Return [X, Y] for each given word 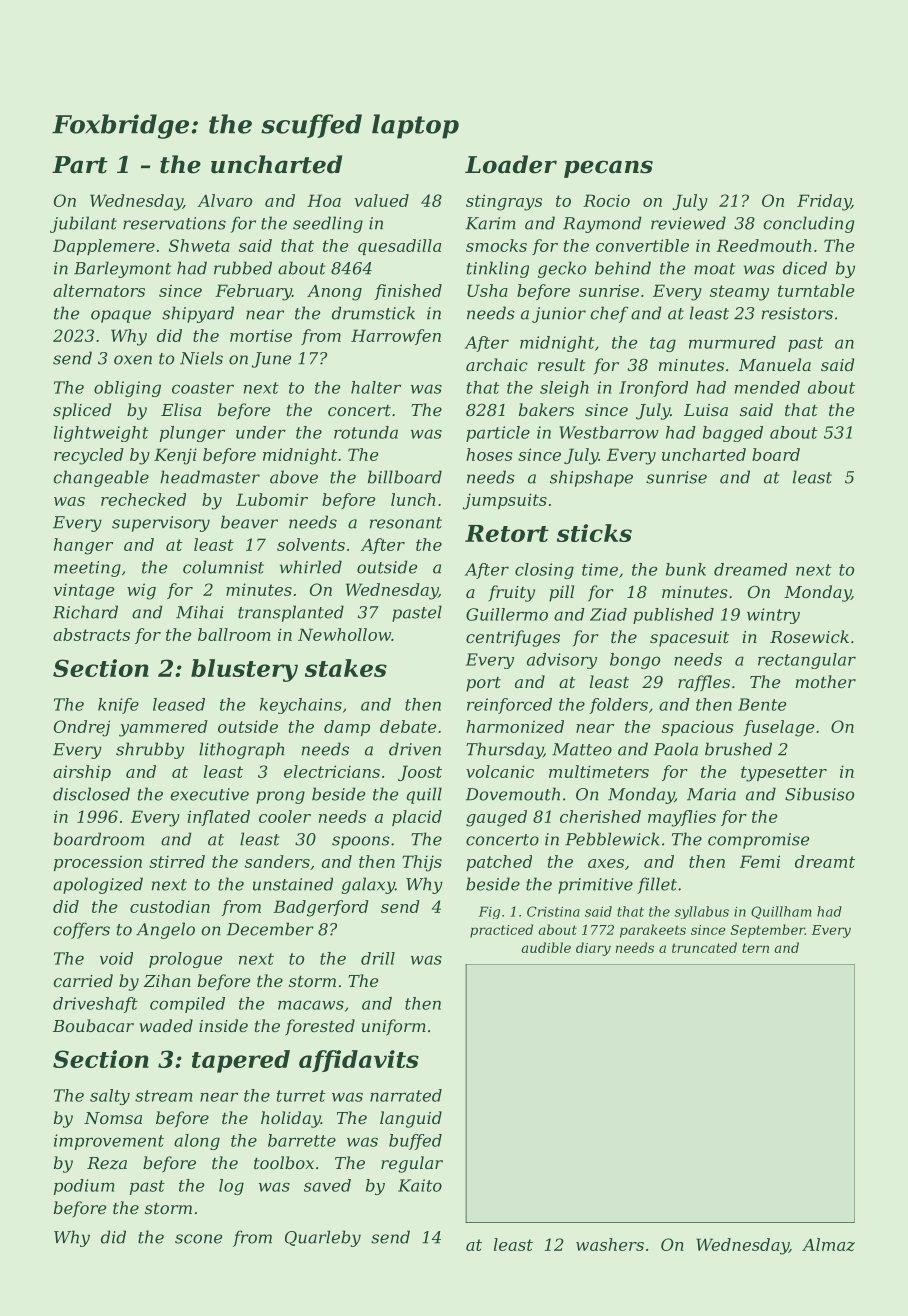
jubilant [83, 224]
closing [544, 571]
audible [546, 947]
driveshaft [95, 1005]
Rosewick [809, 636]
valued [382, 200]
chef [609, 314]
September [768, 931]
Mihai [200, 612]
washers [610, 1244]
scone [198, 1239]
